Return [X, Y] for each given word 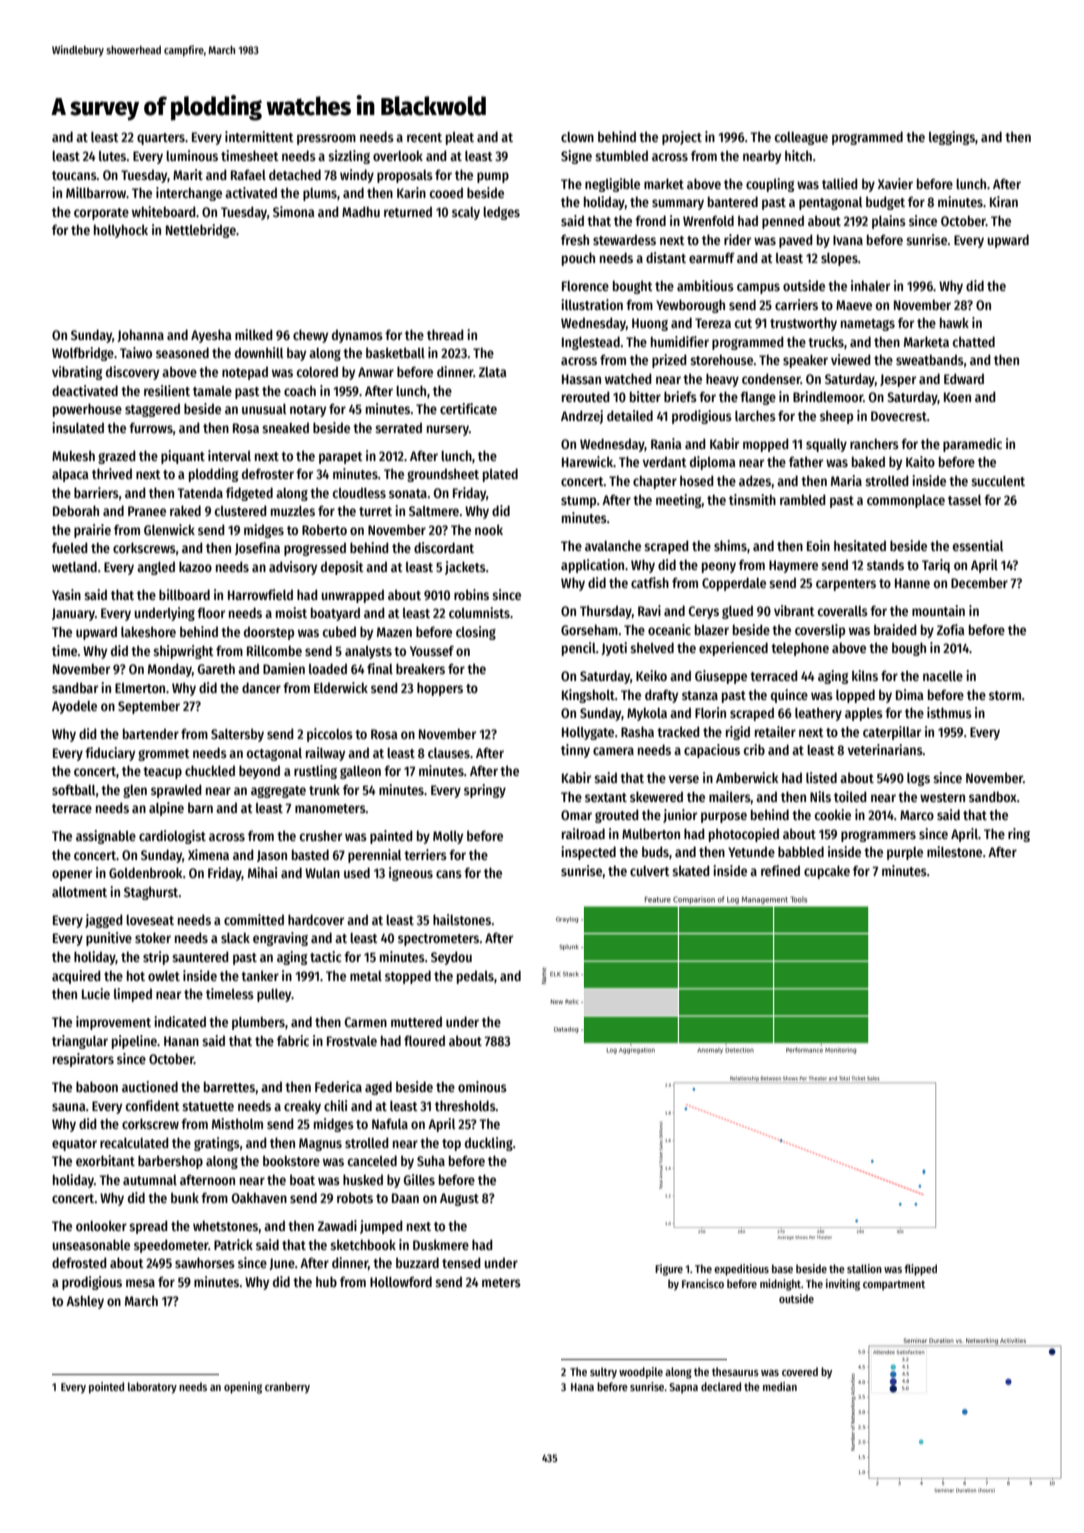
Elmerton [140, 688]
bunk [185, 1197]
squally [826, 445]
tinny [575, 751]
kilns [865, 675]
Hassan [581, 379]
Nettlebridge [201, 231]
